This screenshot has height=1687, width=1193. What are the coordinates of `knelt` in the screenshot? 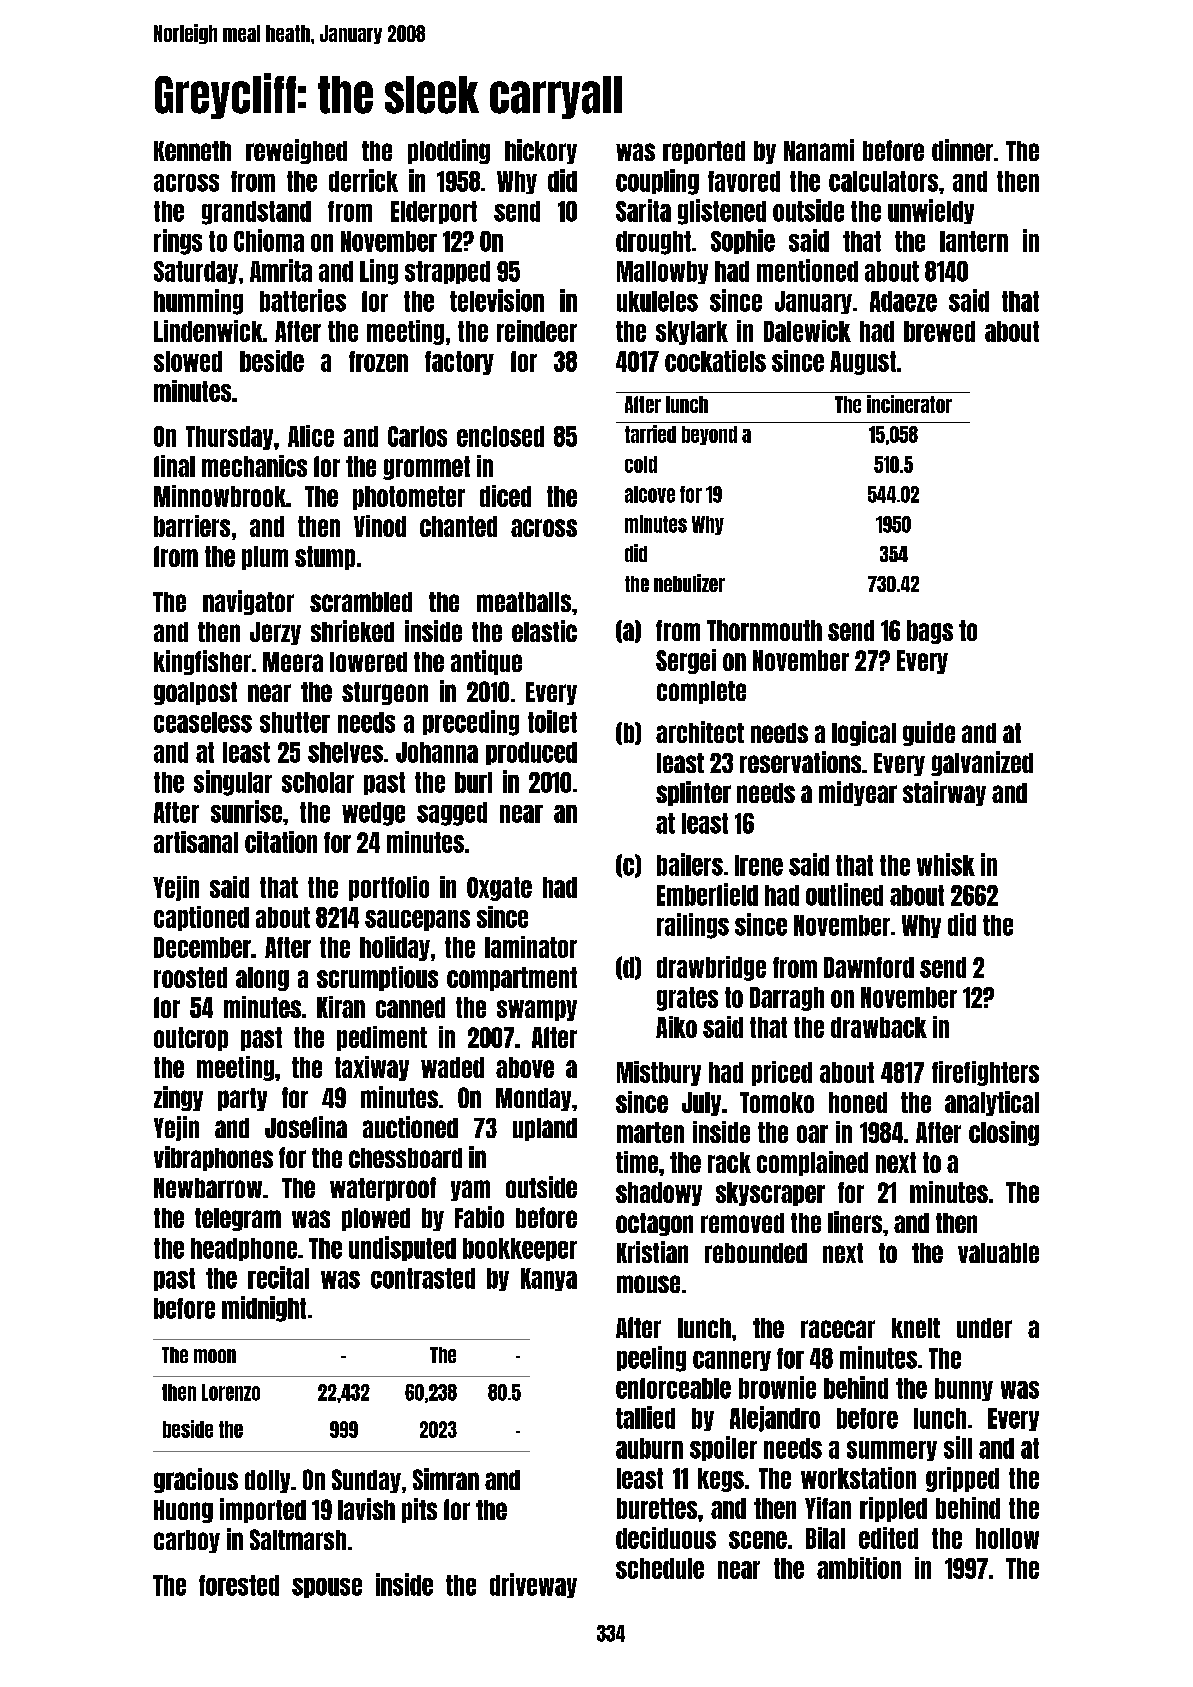 It's located at (916, 1328).
